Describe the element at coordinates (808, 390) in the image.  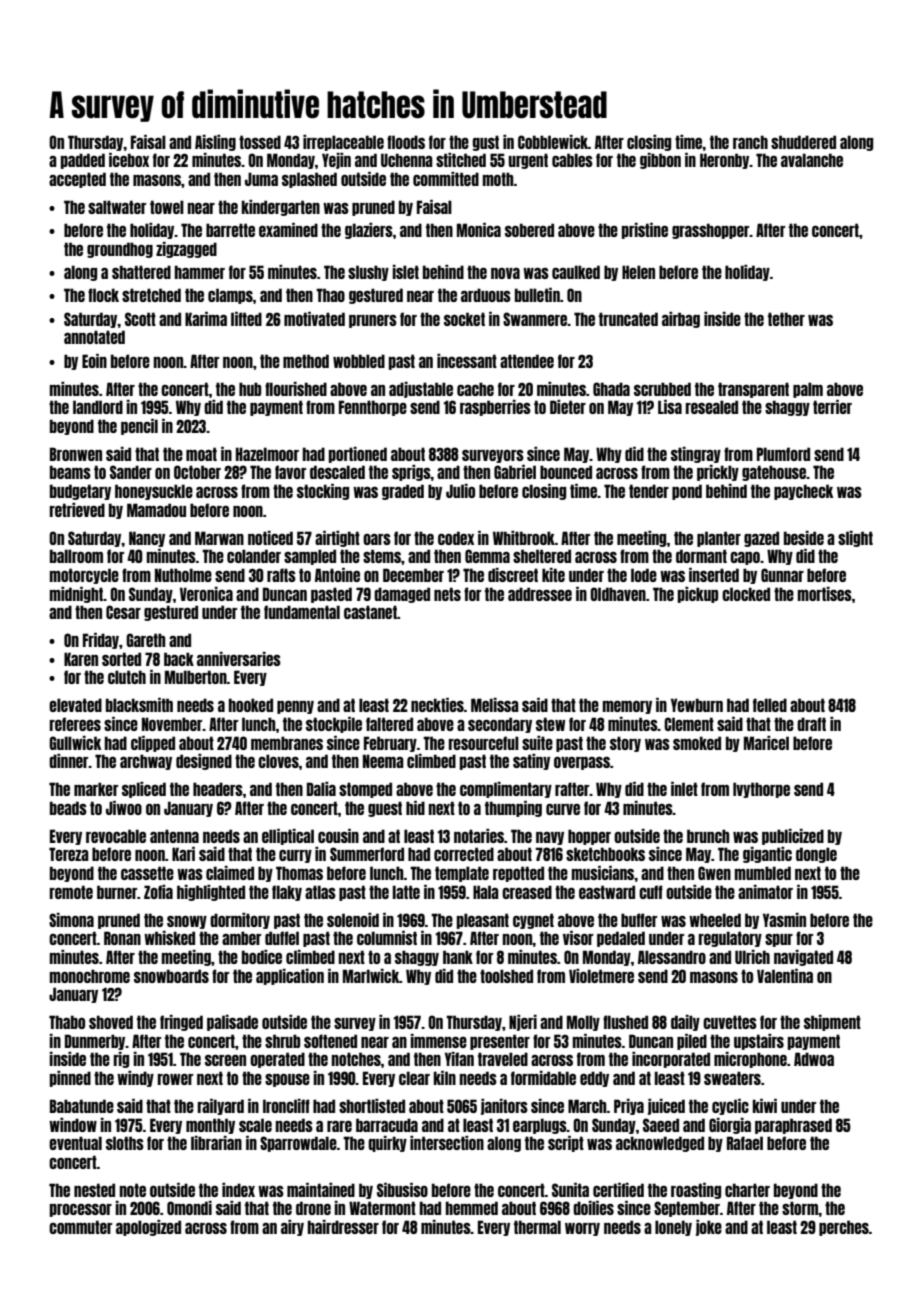
I see `palm` at that location.
